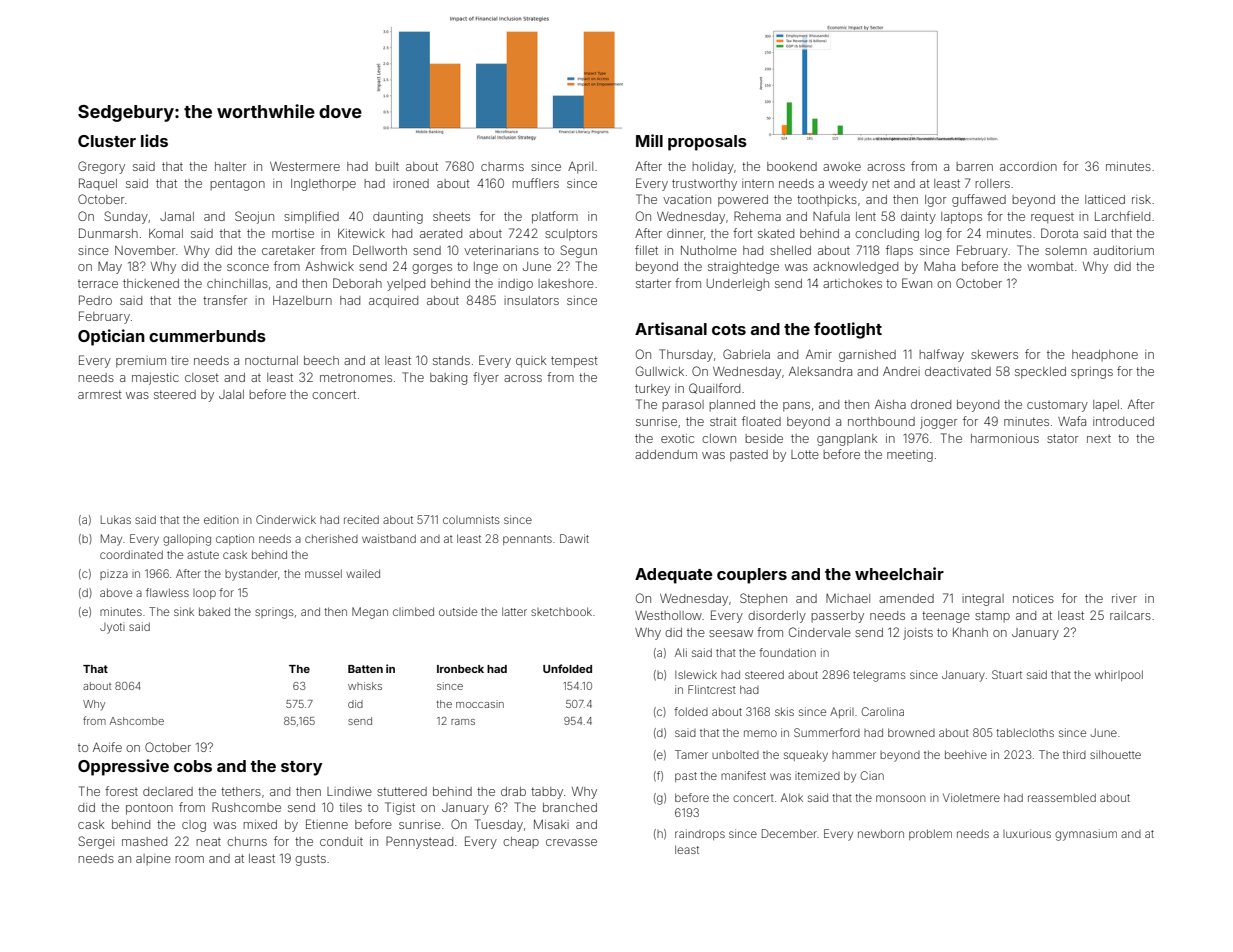  Describe the element at coordinates (531, 300) in the document. I see `insulators` at that location.
